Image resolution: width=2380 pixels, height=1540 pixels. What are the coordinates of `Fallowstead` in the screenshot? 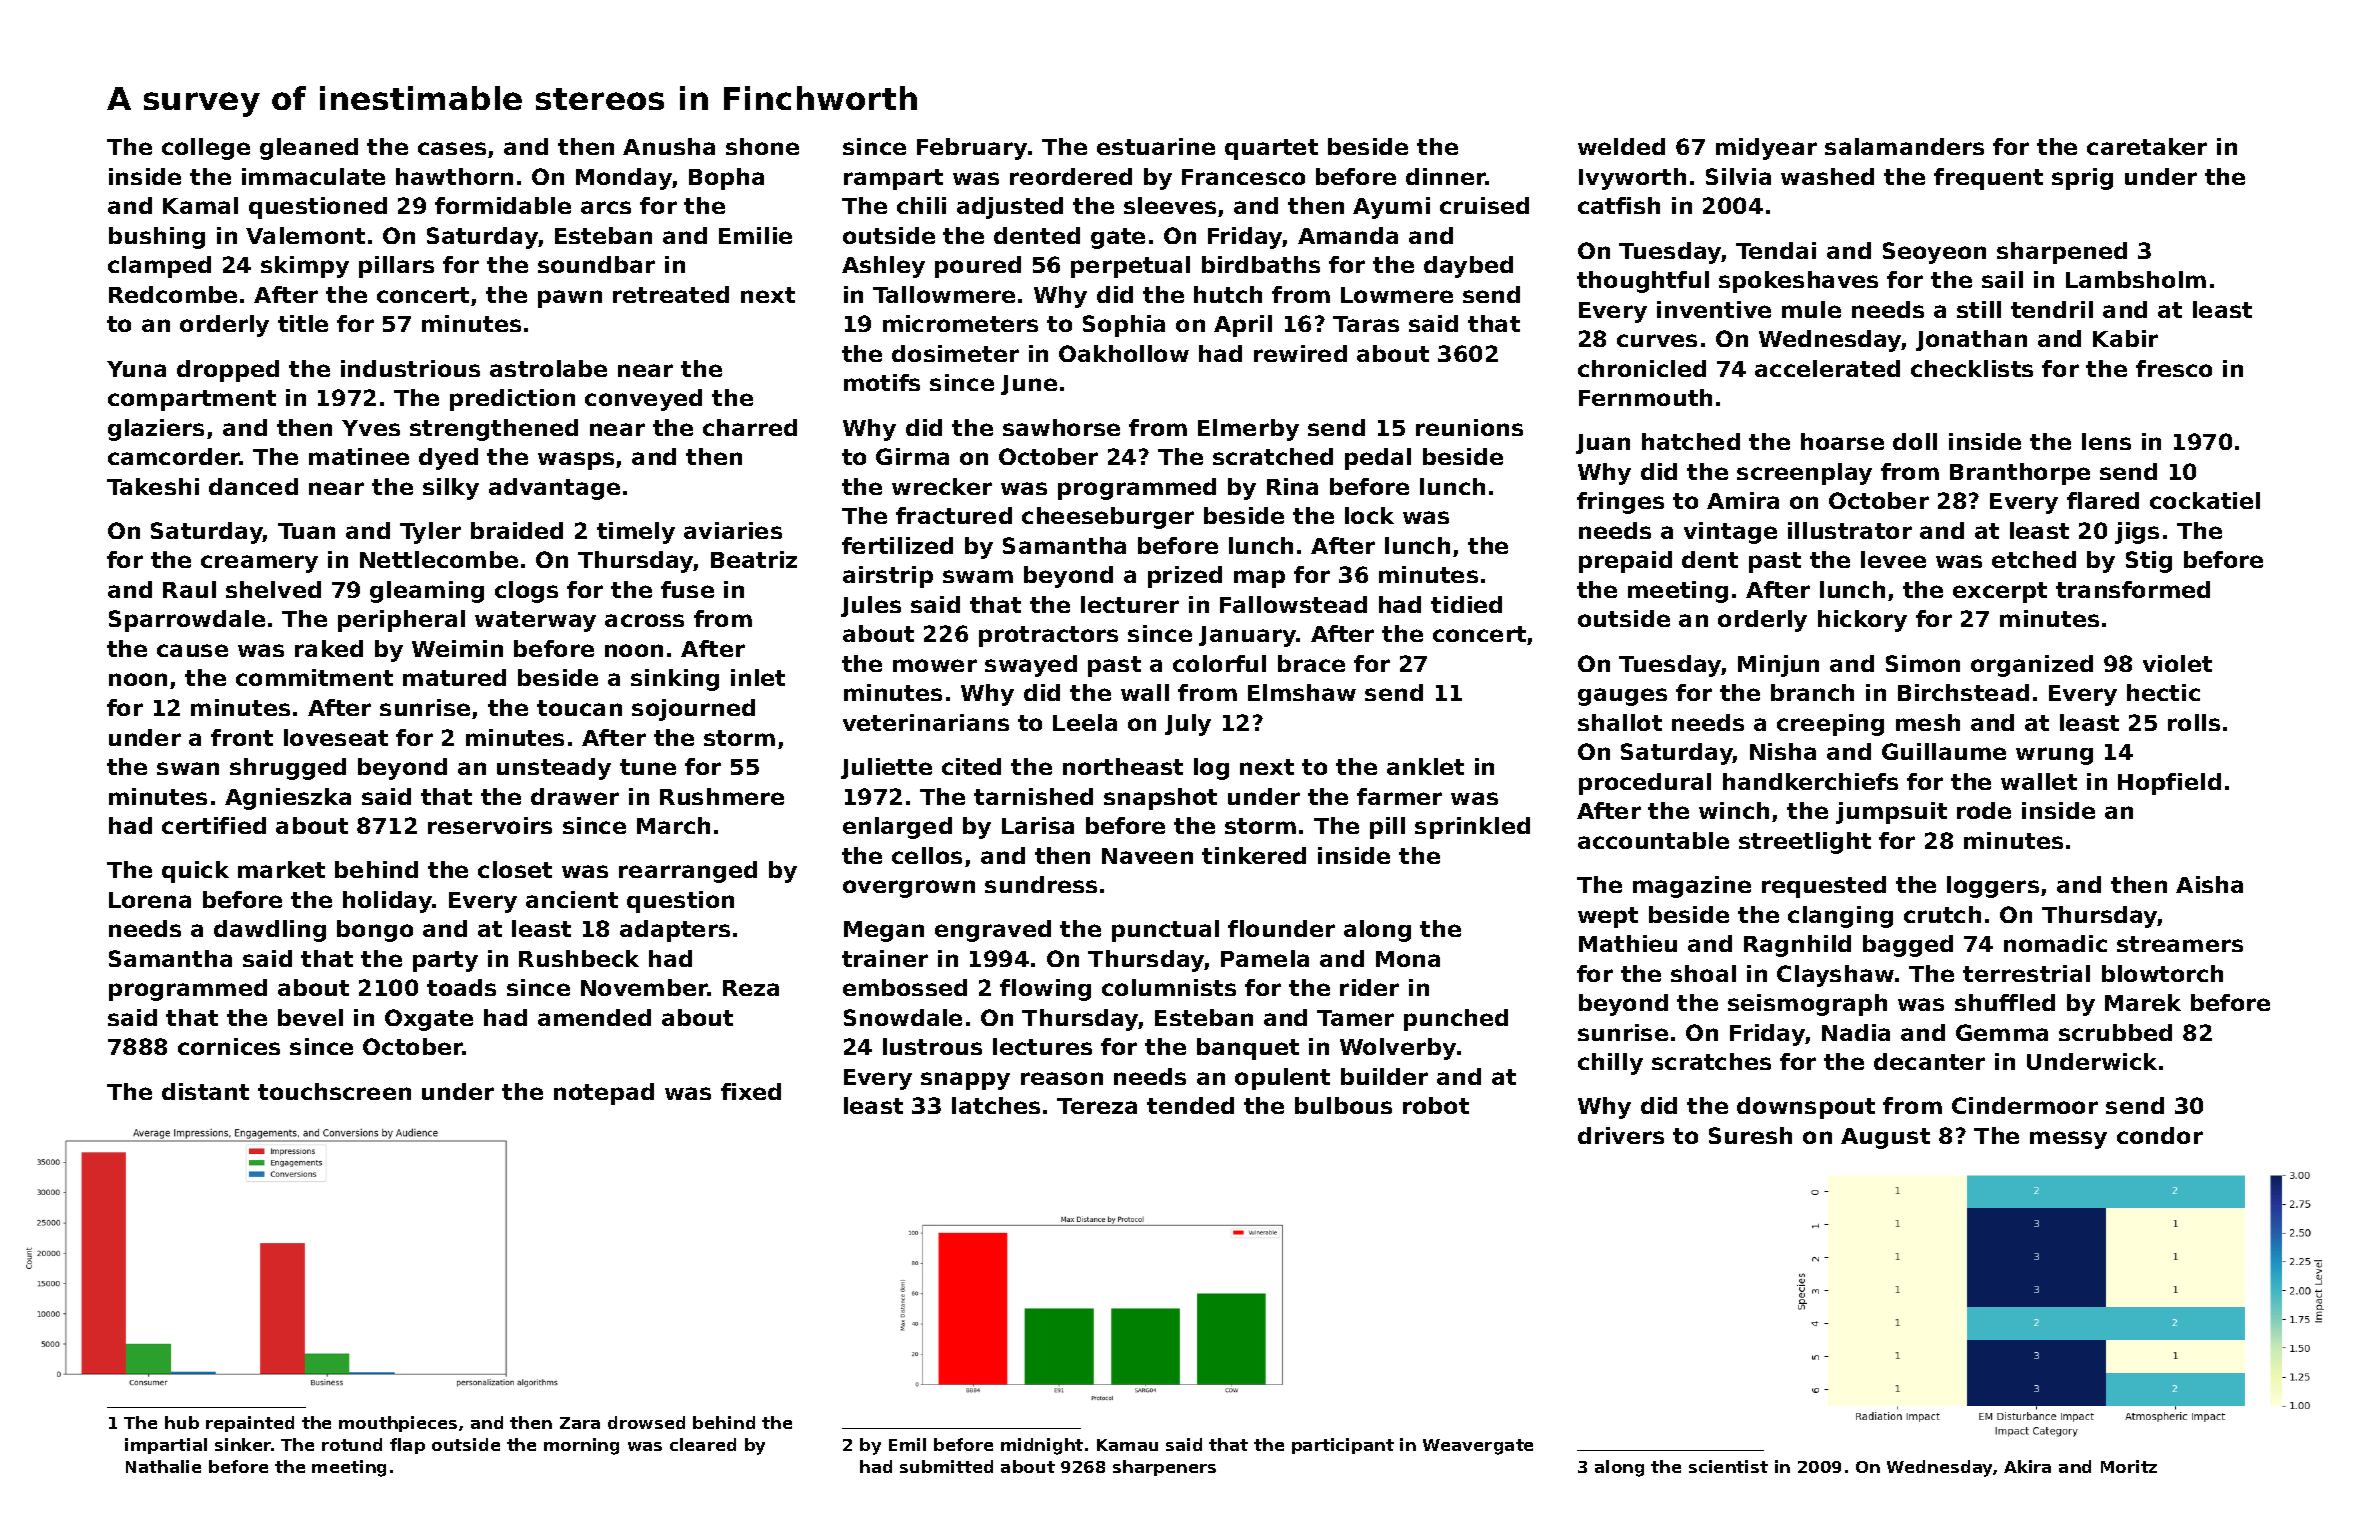 It's located at (1293, 604).
